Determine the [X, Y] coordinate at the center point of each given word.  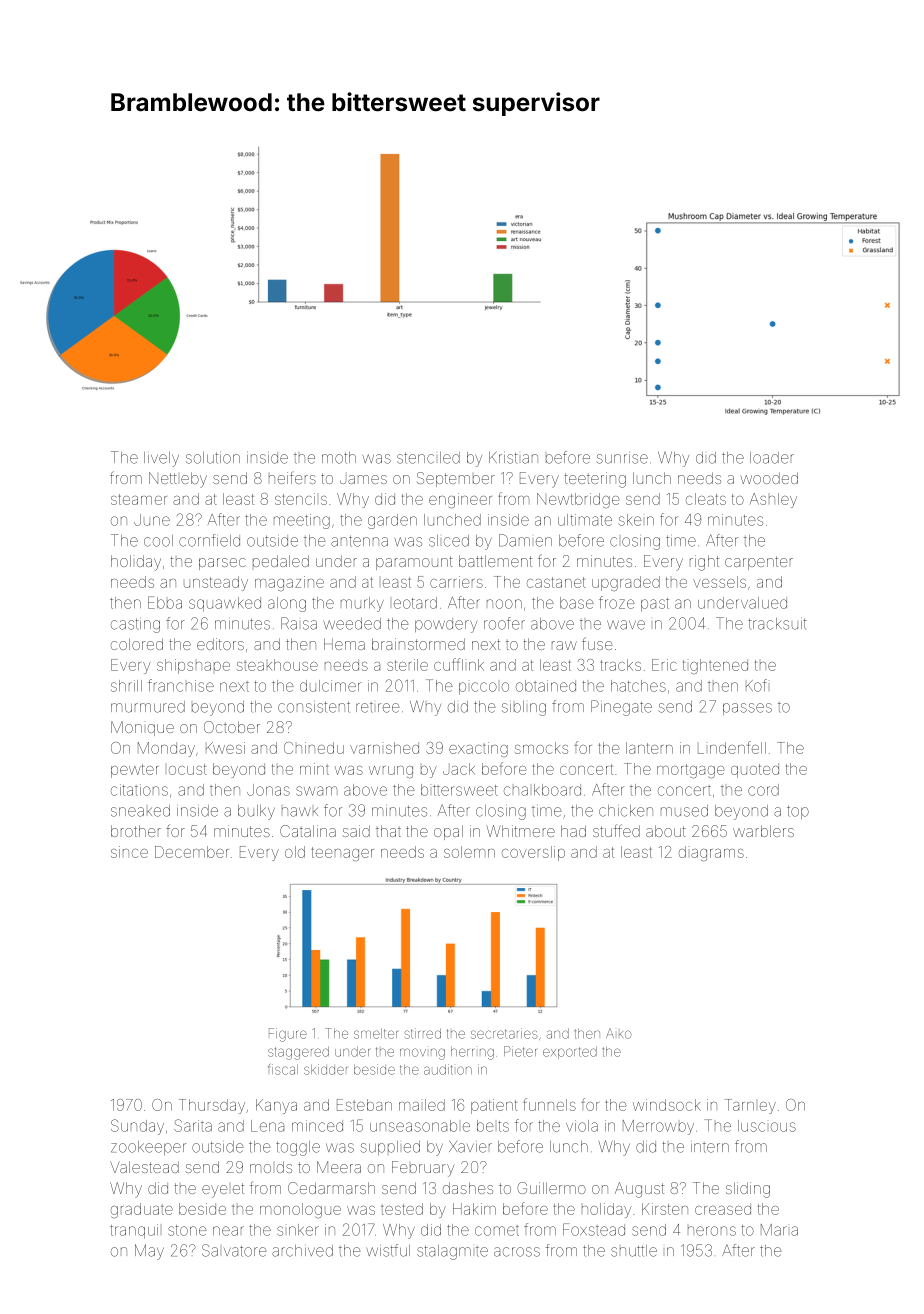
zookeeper [148, 1148]
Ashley [773, 500]
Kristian [513, 457]
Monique [142, 728]
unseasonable [420, 1126]
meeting [302, 521]
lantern [649, 748]
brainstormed [418, 644]
